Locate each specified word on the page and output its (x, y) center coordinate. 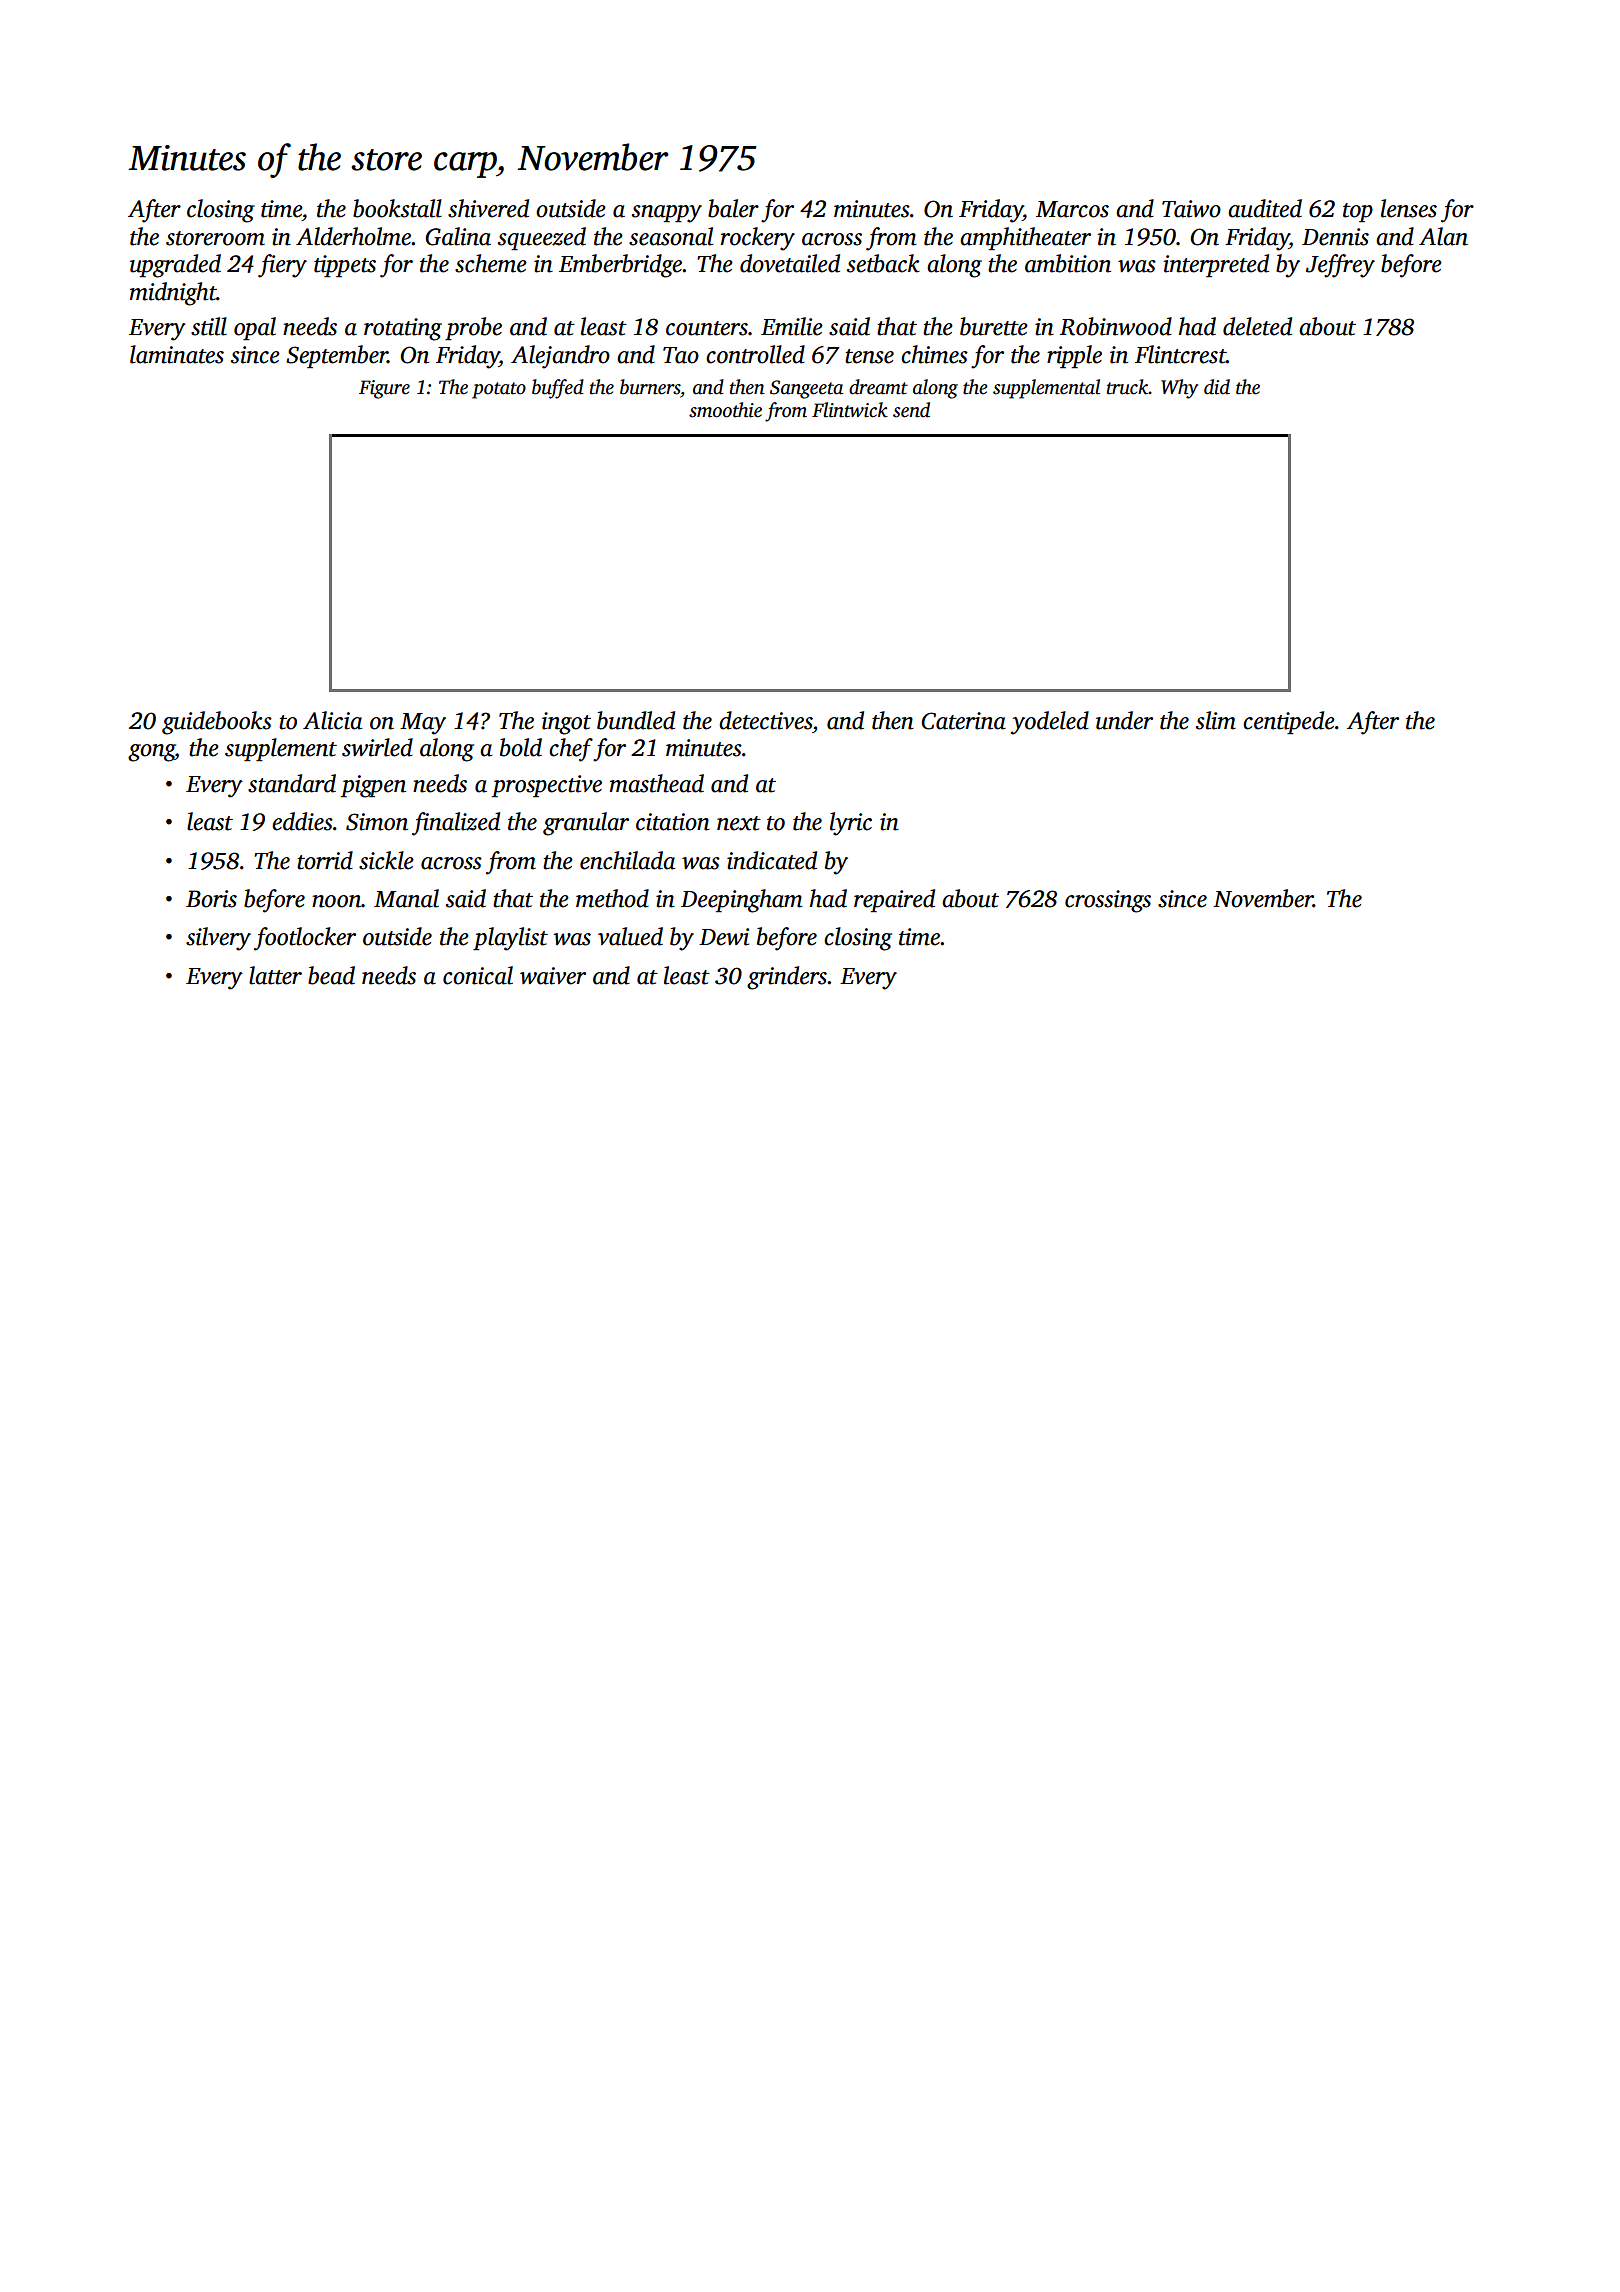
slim (1216, 720)
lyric (851, 824)
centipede (1289, 722)
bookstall (397, 208)
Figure (384, 389)
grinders (787, 978)
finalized (456, 824)
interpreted (1216, 265)
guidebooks (217, 723)
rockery (758, 239)
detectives (765, 720)
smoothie (725, 410)
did (1217, 387)
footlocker (305, 939)
